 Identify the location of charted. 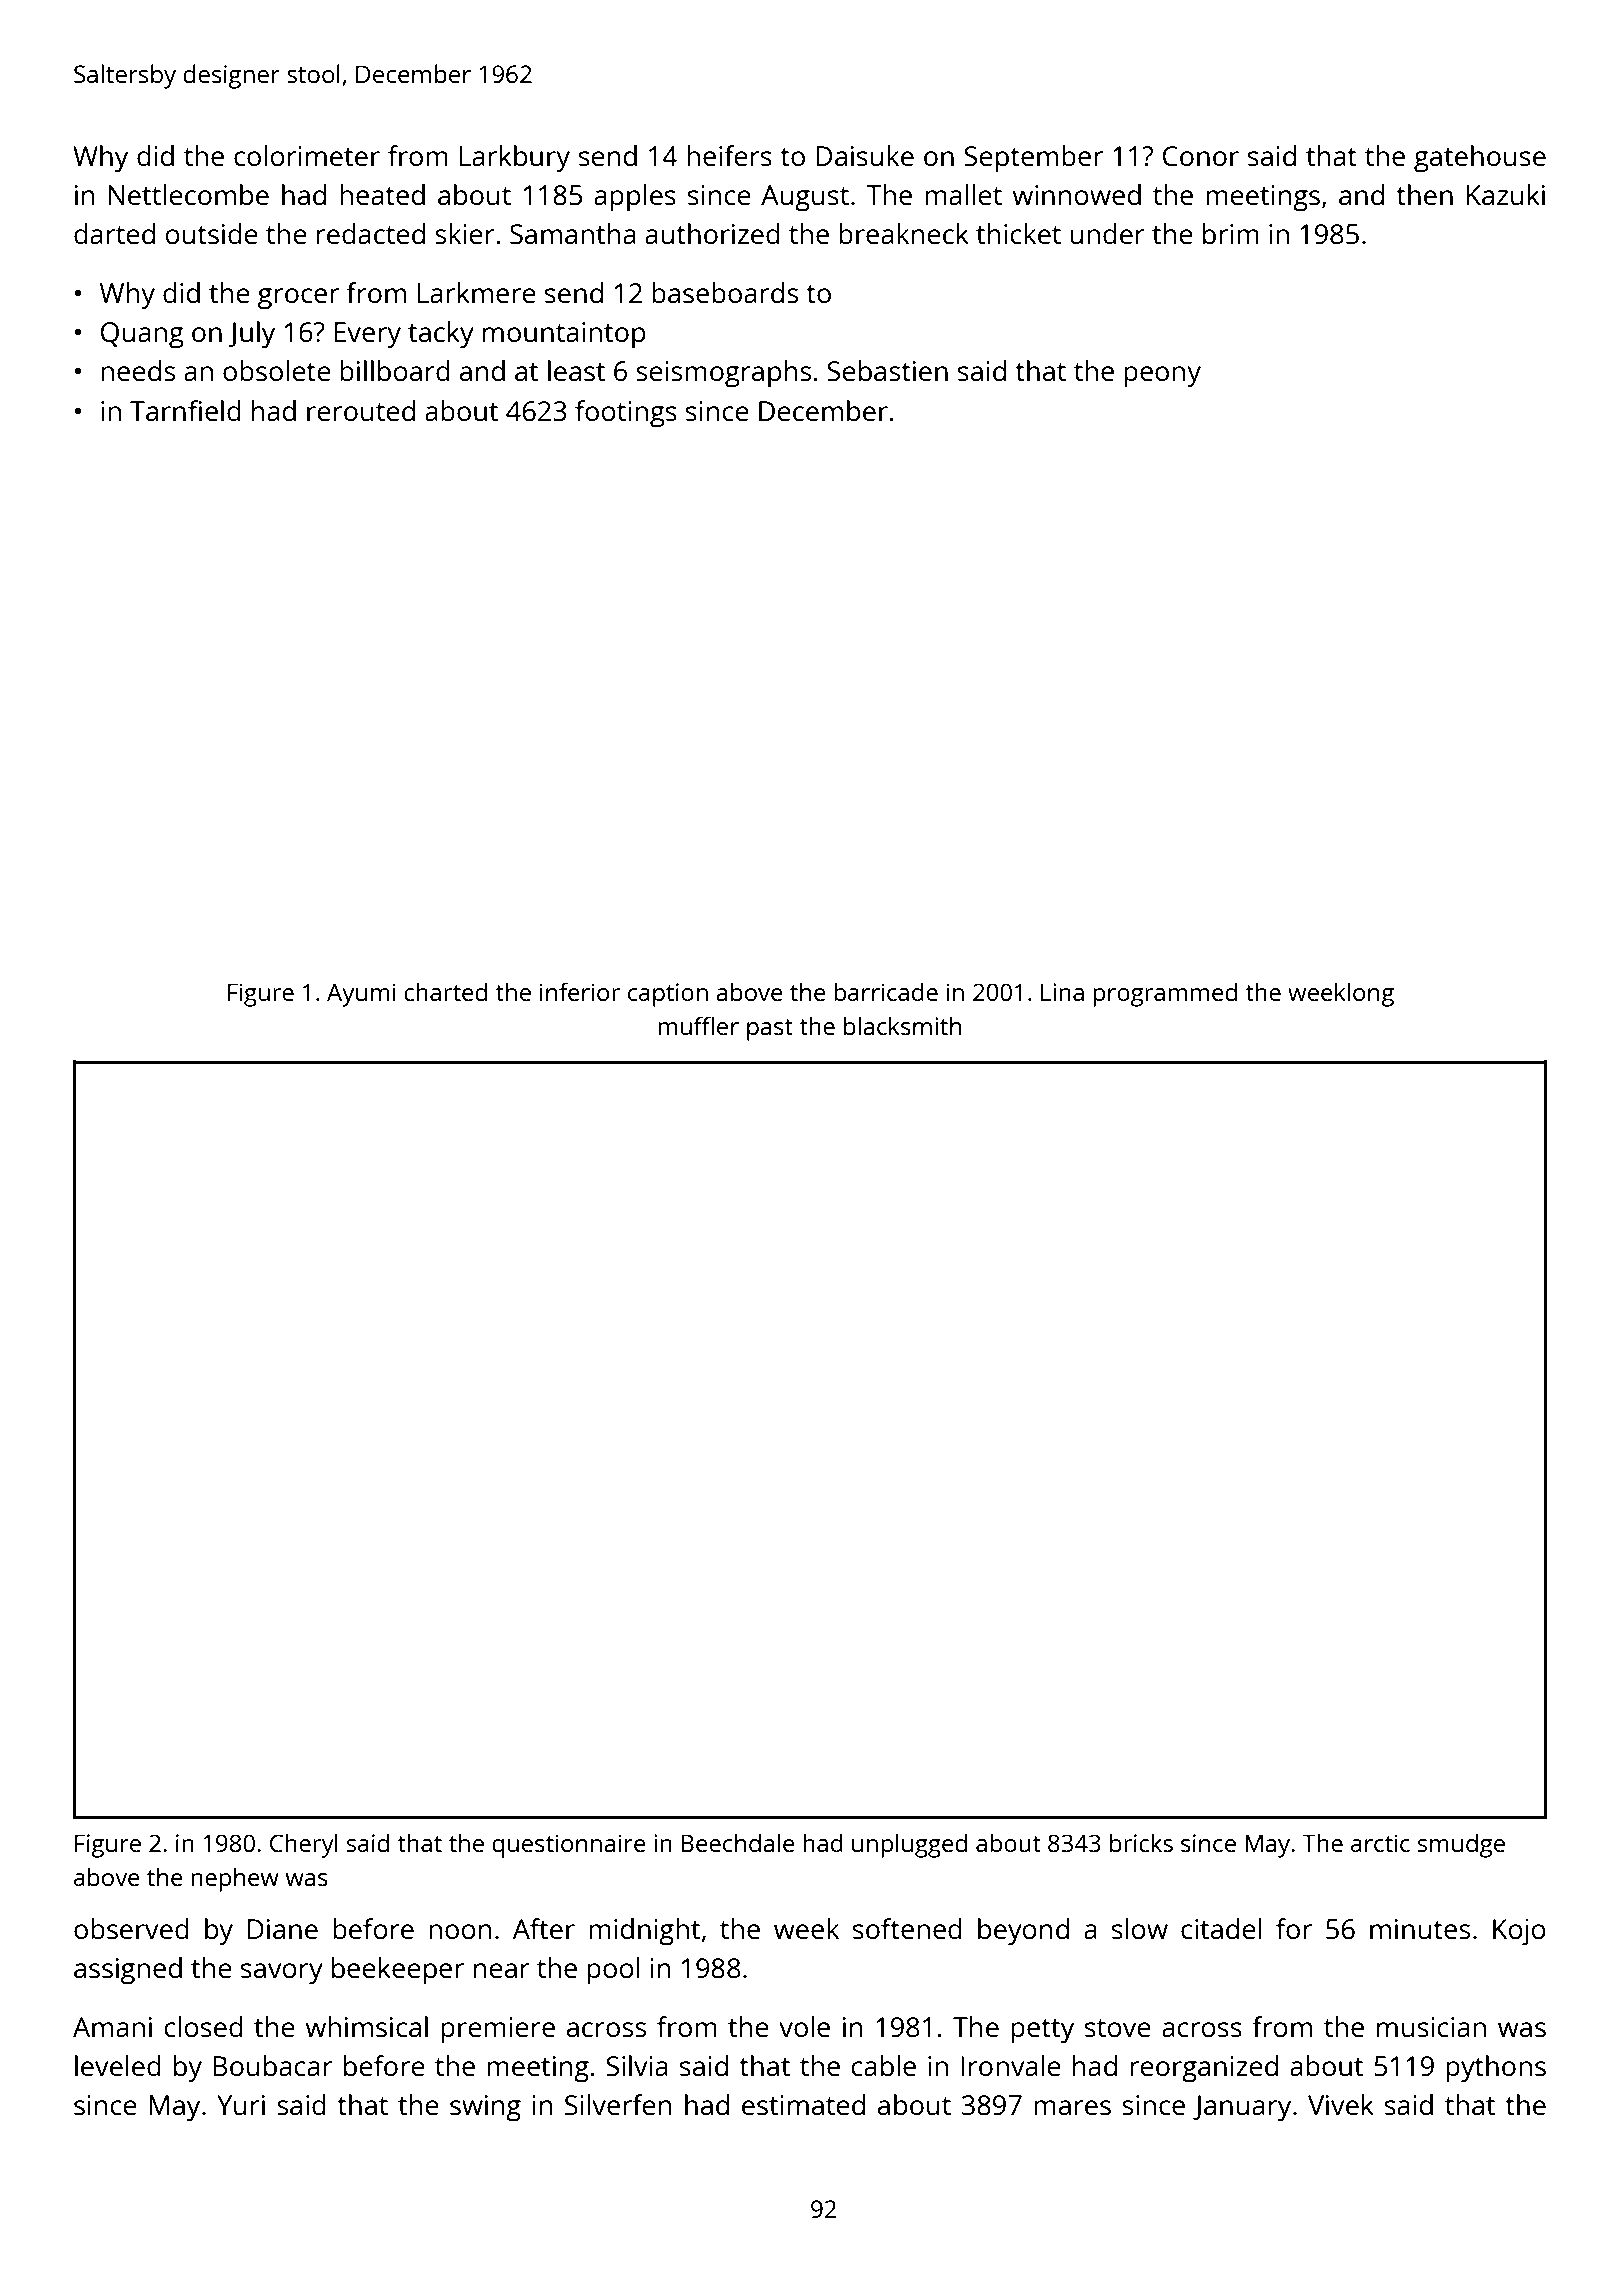
(445, 991).
